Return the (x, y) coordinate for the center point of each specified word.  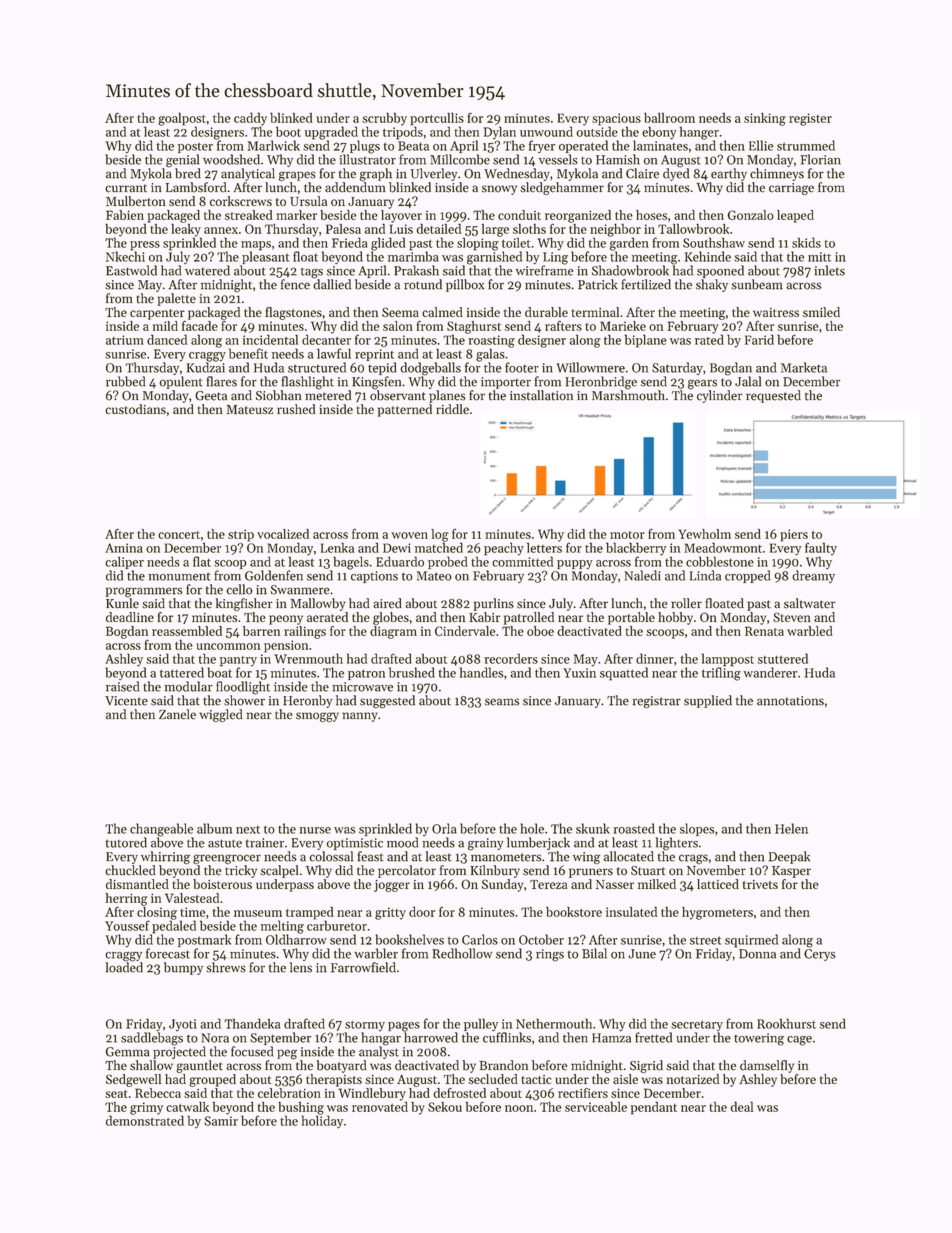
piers (794, 535)
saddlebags (152, 1039)
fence (295, 284)
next (248, 830)
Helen (791, 828)
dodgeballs (430, 369)
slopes (697, 829)
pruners (591, 873)
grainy (486, 844)
